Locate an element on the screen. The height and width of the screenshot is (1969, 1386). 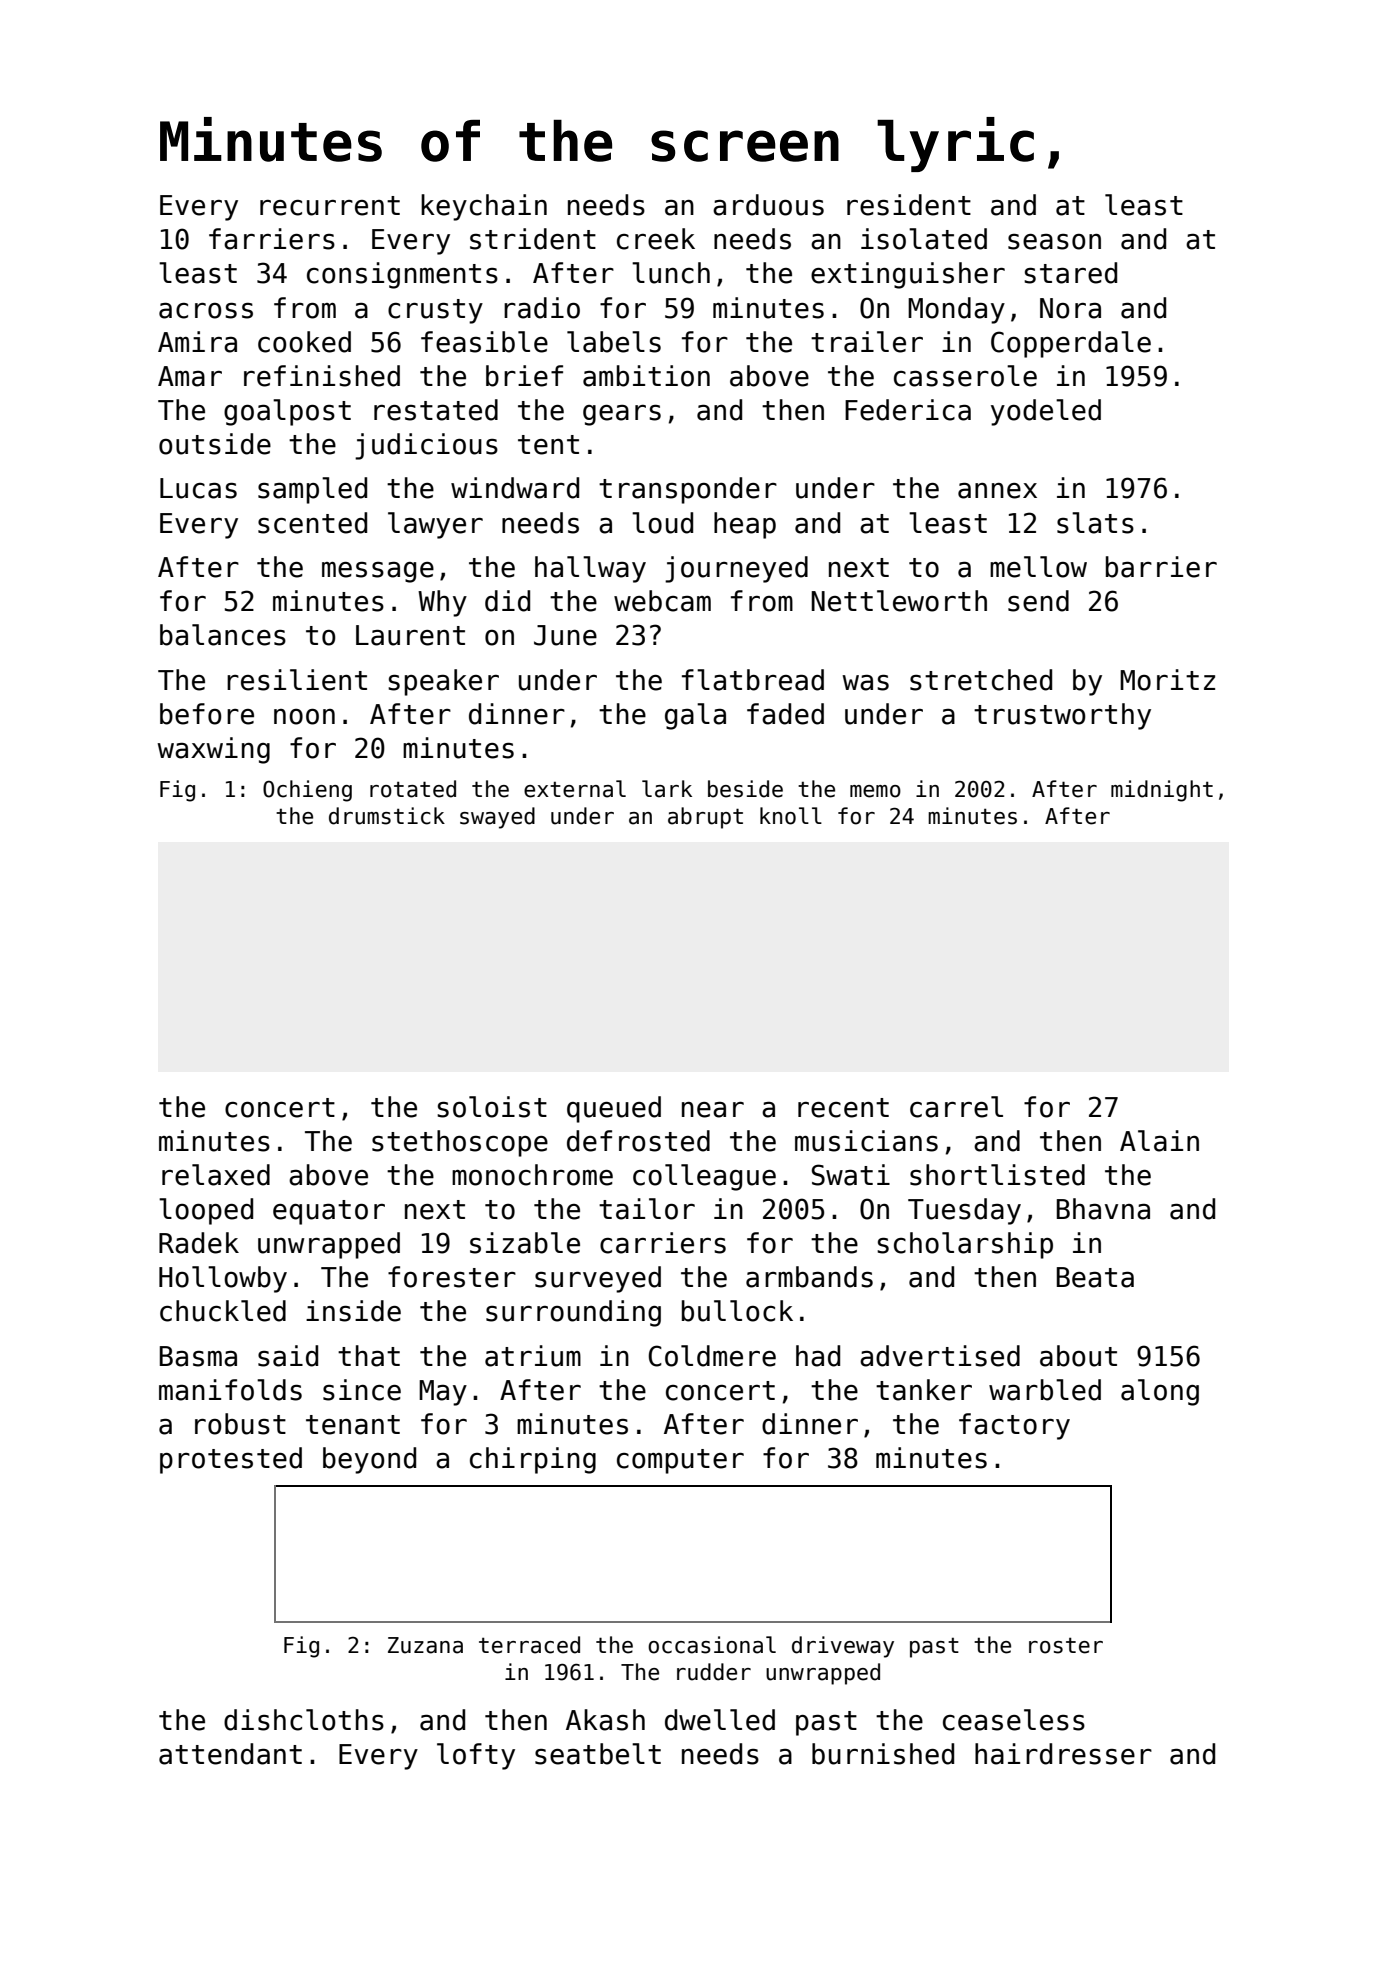
recurrent is located at coordinates (330, 206).
